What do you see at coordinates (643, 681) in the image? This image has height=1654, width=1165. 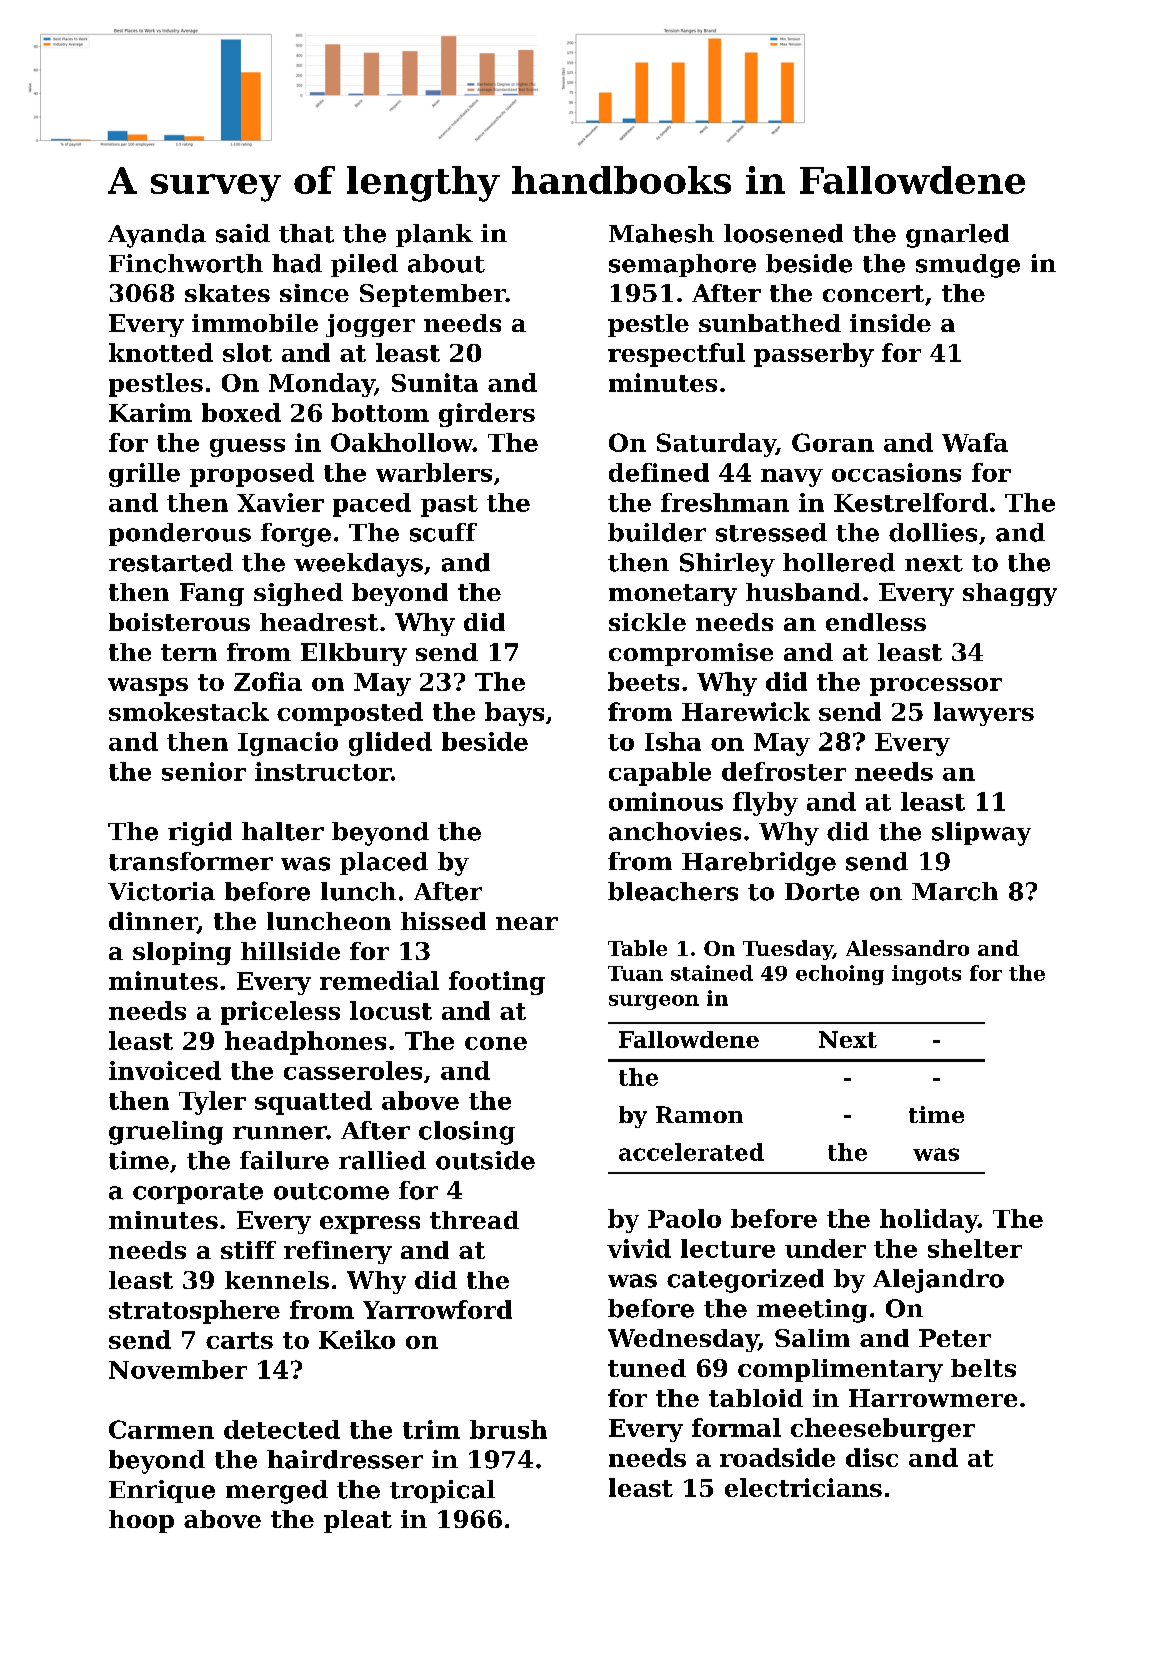 I see `beets` at bounding box center [643, 681].
